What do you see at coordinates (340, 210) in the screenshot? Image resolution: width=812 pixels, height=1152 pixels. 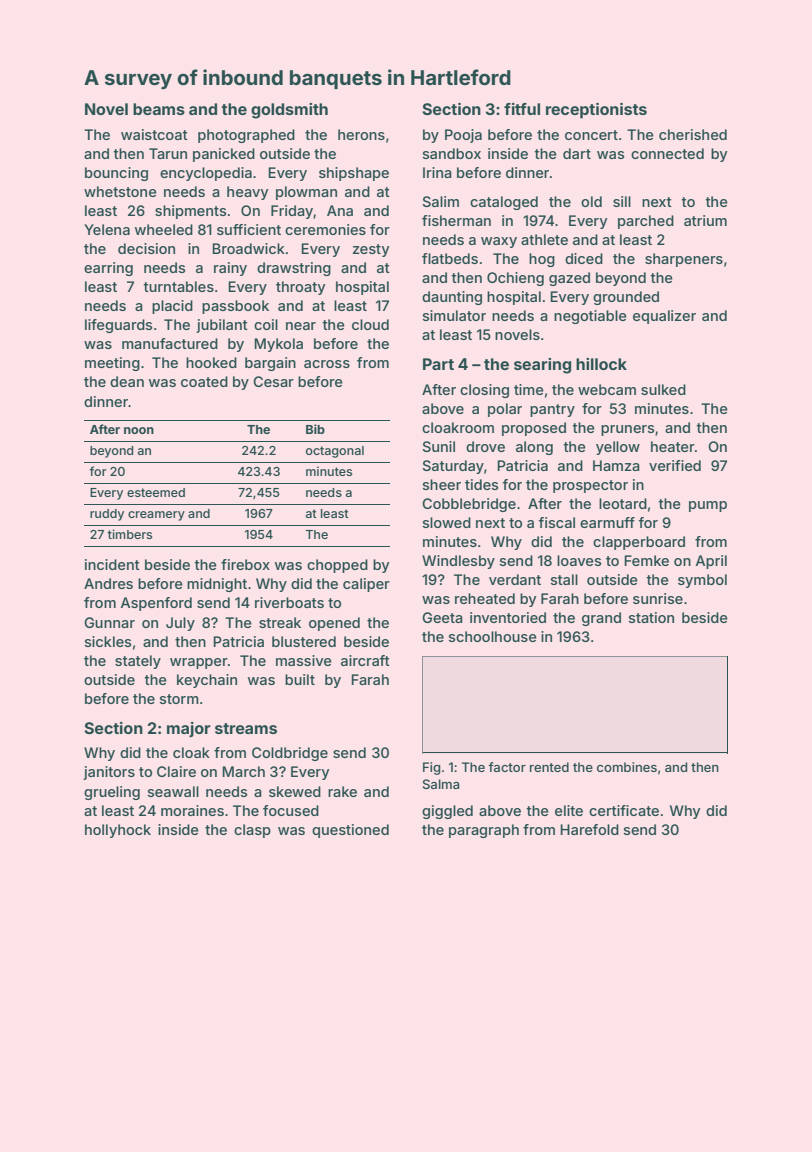 I see `Ana` at bounding box center [340, 210].
